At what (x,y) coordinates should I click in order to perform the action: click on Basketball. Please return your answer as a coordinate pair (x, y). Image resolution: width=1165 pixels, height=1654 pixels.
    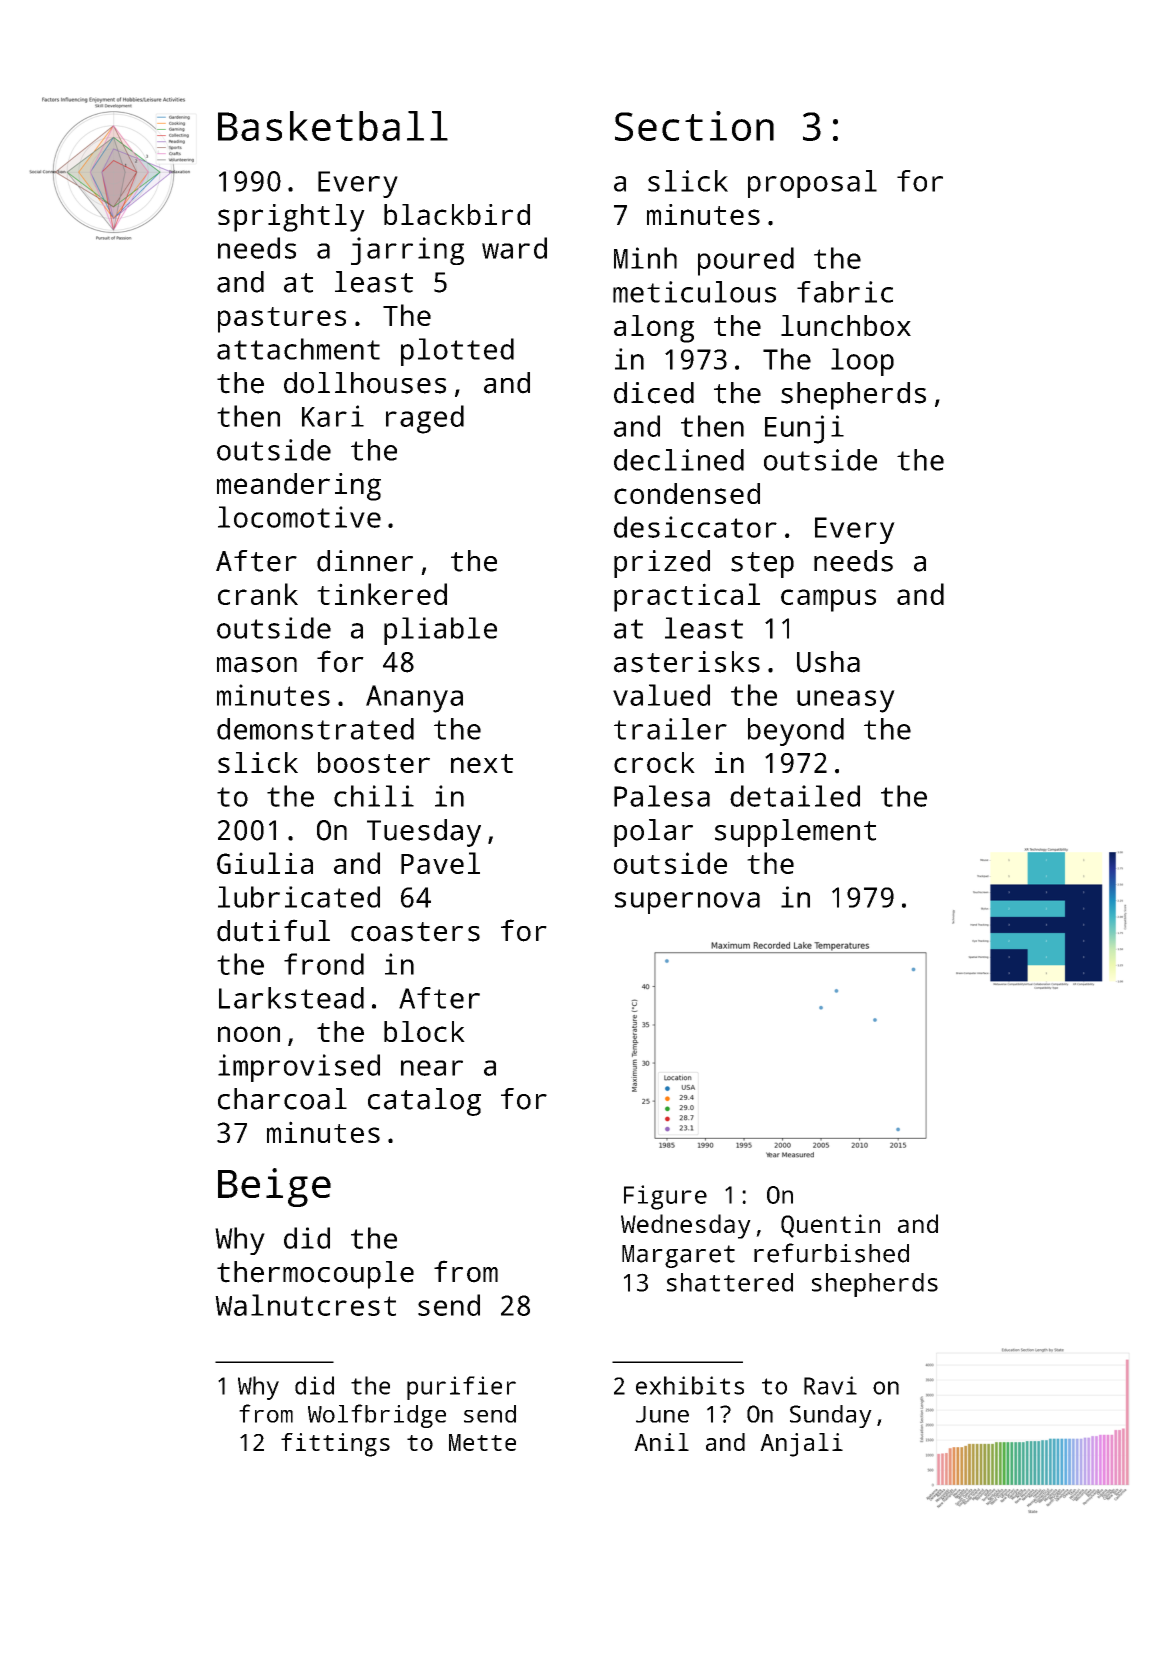
    Looking at the image, I should click on (333, 126).
